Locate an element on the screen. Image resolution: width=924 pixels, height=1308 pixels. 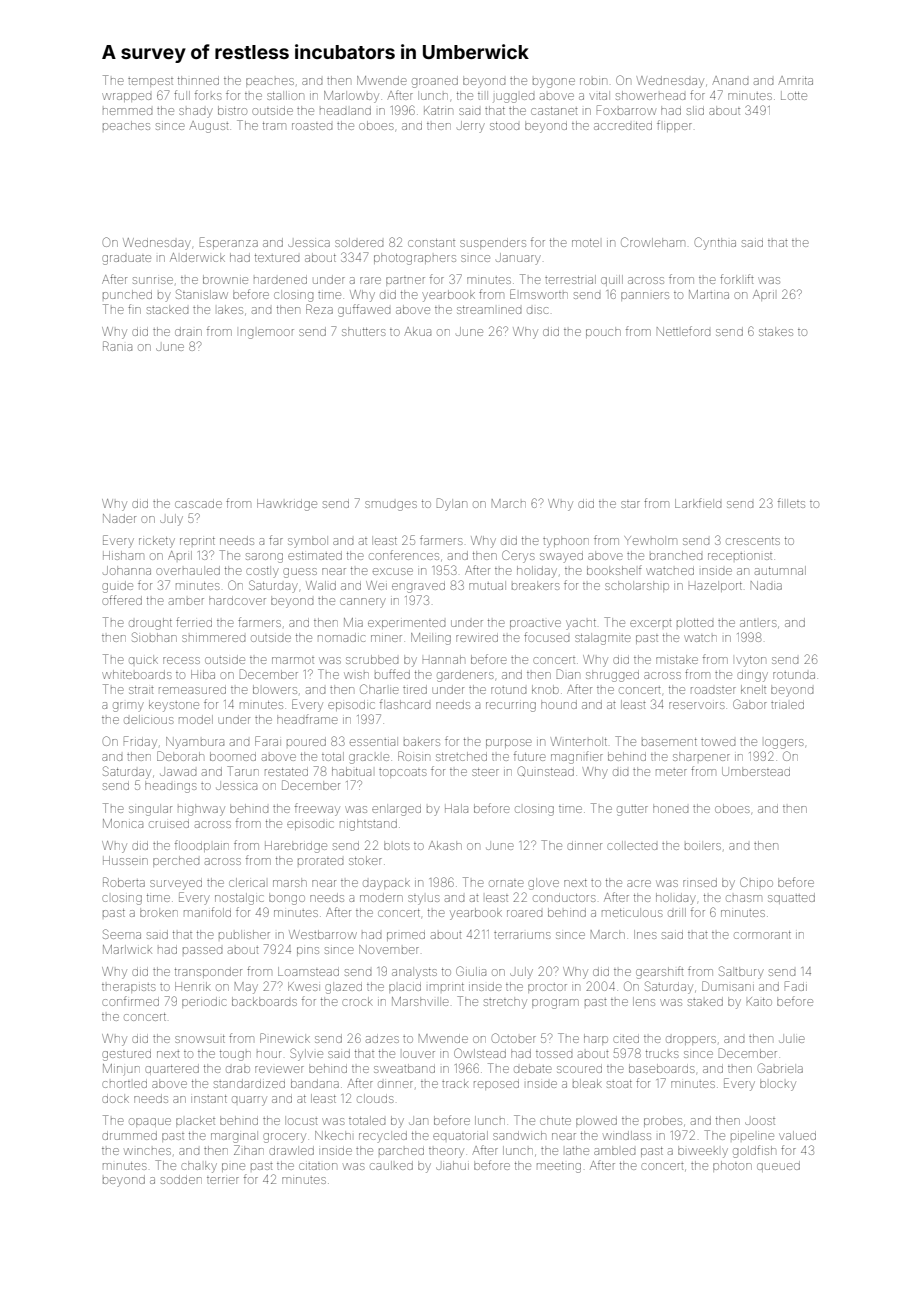
hardcover is located at coordinates (237, 600).
